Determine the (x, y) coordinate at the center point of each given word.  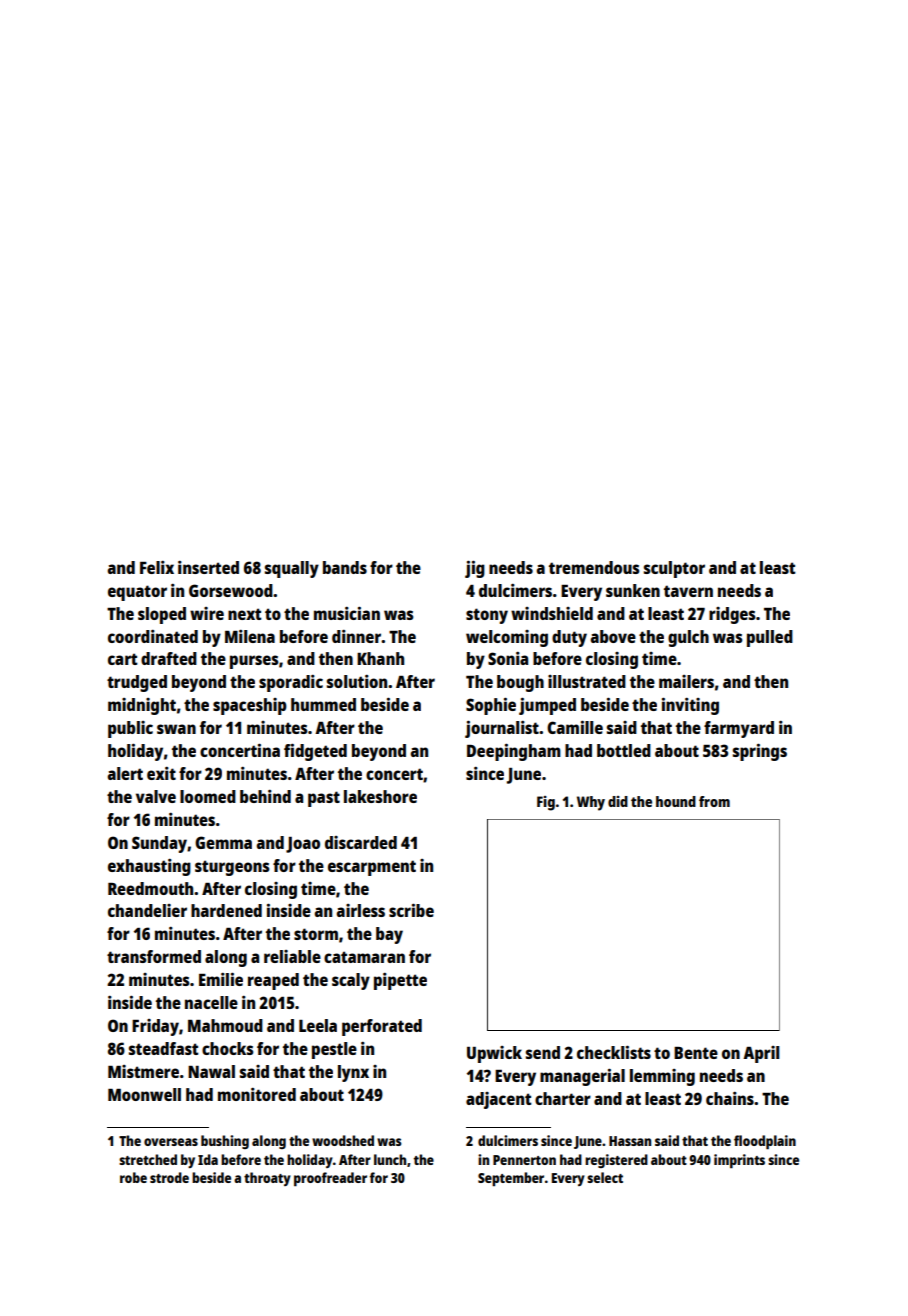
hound (676, 801)
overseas (171, 1142)
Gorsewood (231, 590)
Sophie (491, 706)
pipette (400, 981)
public (130, 729)
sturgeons (232, 868)
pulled (770, 638)
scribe (411, 910)
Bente (696, 1053)
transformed (154, 956)
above (613, 636)
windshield (552, 613)
